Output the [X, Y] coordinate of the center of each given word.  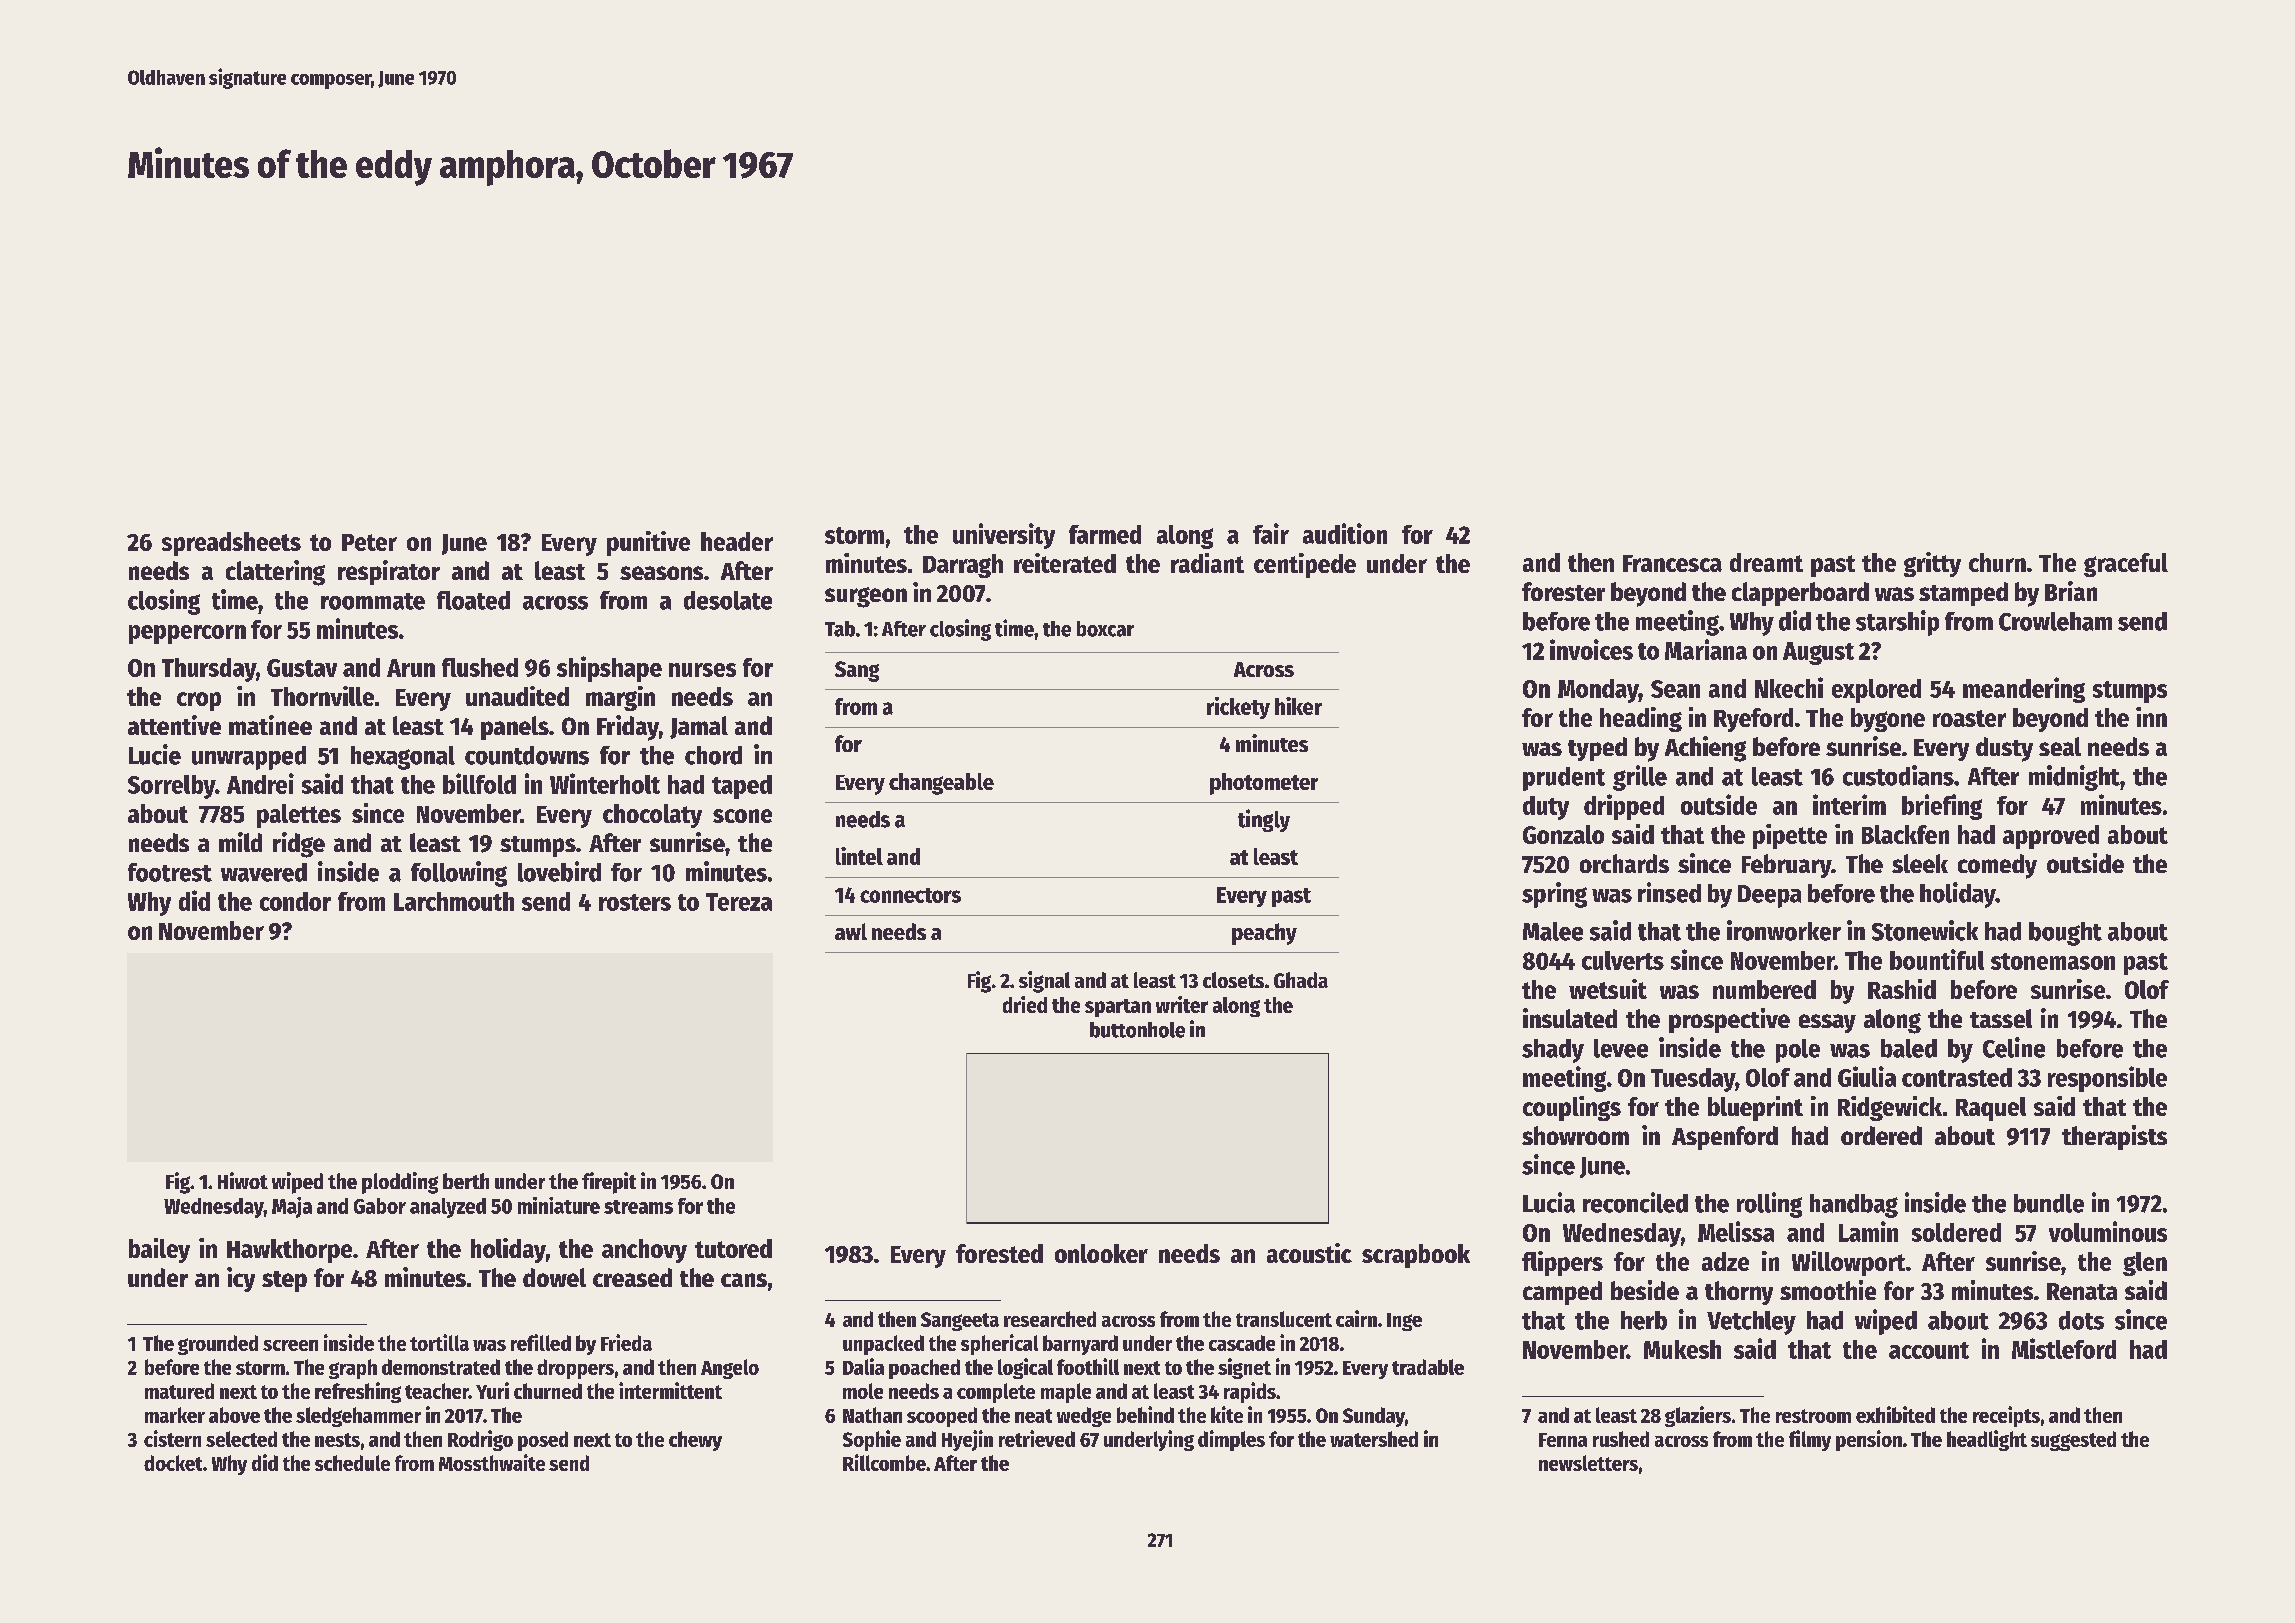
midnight [2074, 778]
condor [295, 901]
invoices [1591, 649]
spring [1554, 895]
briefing [1942, 807]
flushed [480, 667]
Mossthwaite [492, 1462]
